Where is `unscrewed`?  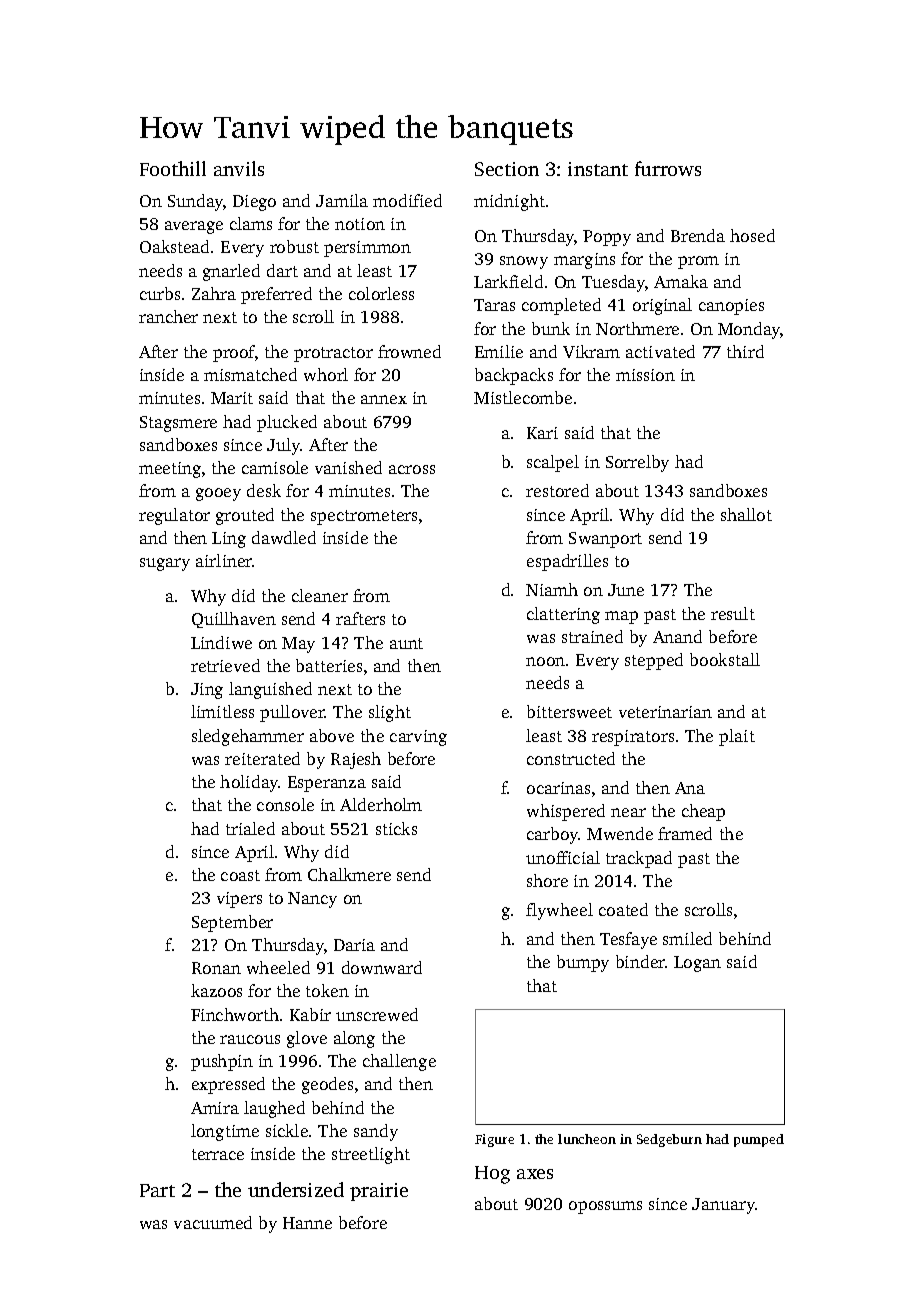 unscrewed is located at coordinates (377, 1014).
